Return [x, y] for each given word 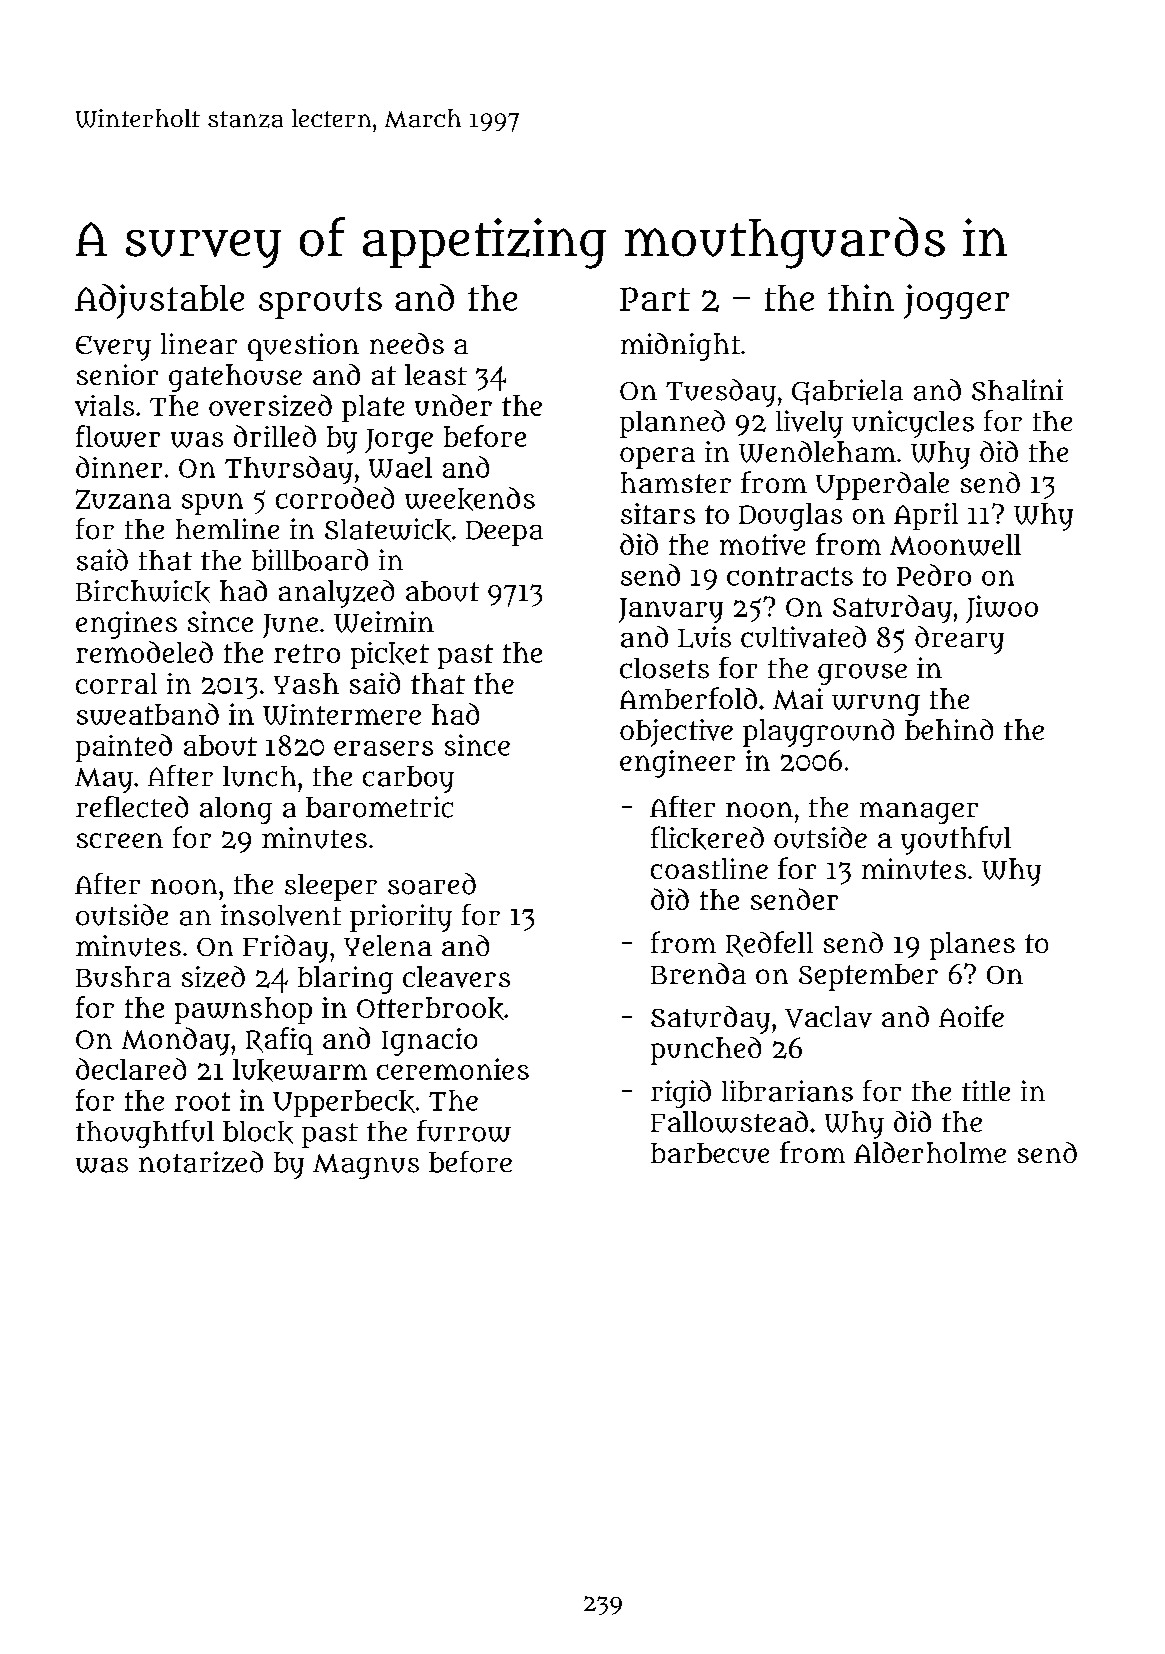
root [202, 1101]
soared [432, 884]
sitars [658, 513]
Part [655, 299]
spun [212, 504]
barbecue [710, 1153]
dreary [959, 640]
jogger [956, 301]
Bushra [123, 976]
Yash [306, 683]
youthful [956, 840]
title [986, 1090]
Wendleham [817, 452]
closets [664, 668]
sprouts [320, 303]
